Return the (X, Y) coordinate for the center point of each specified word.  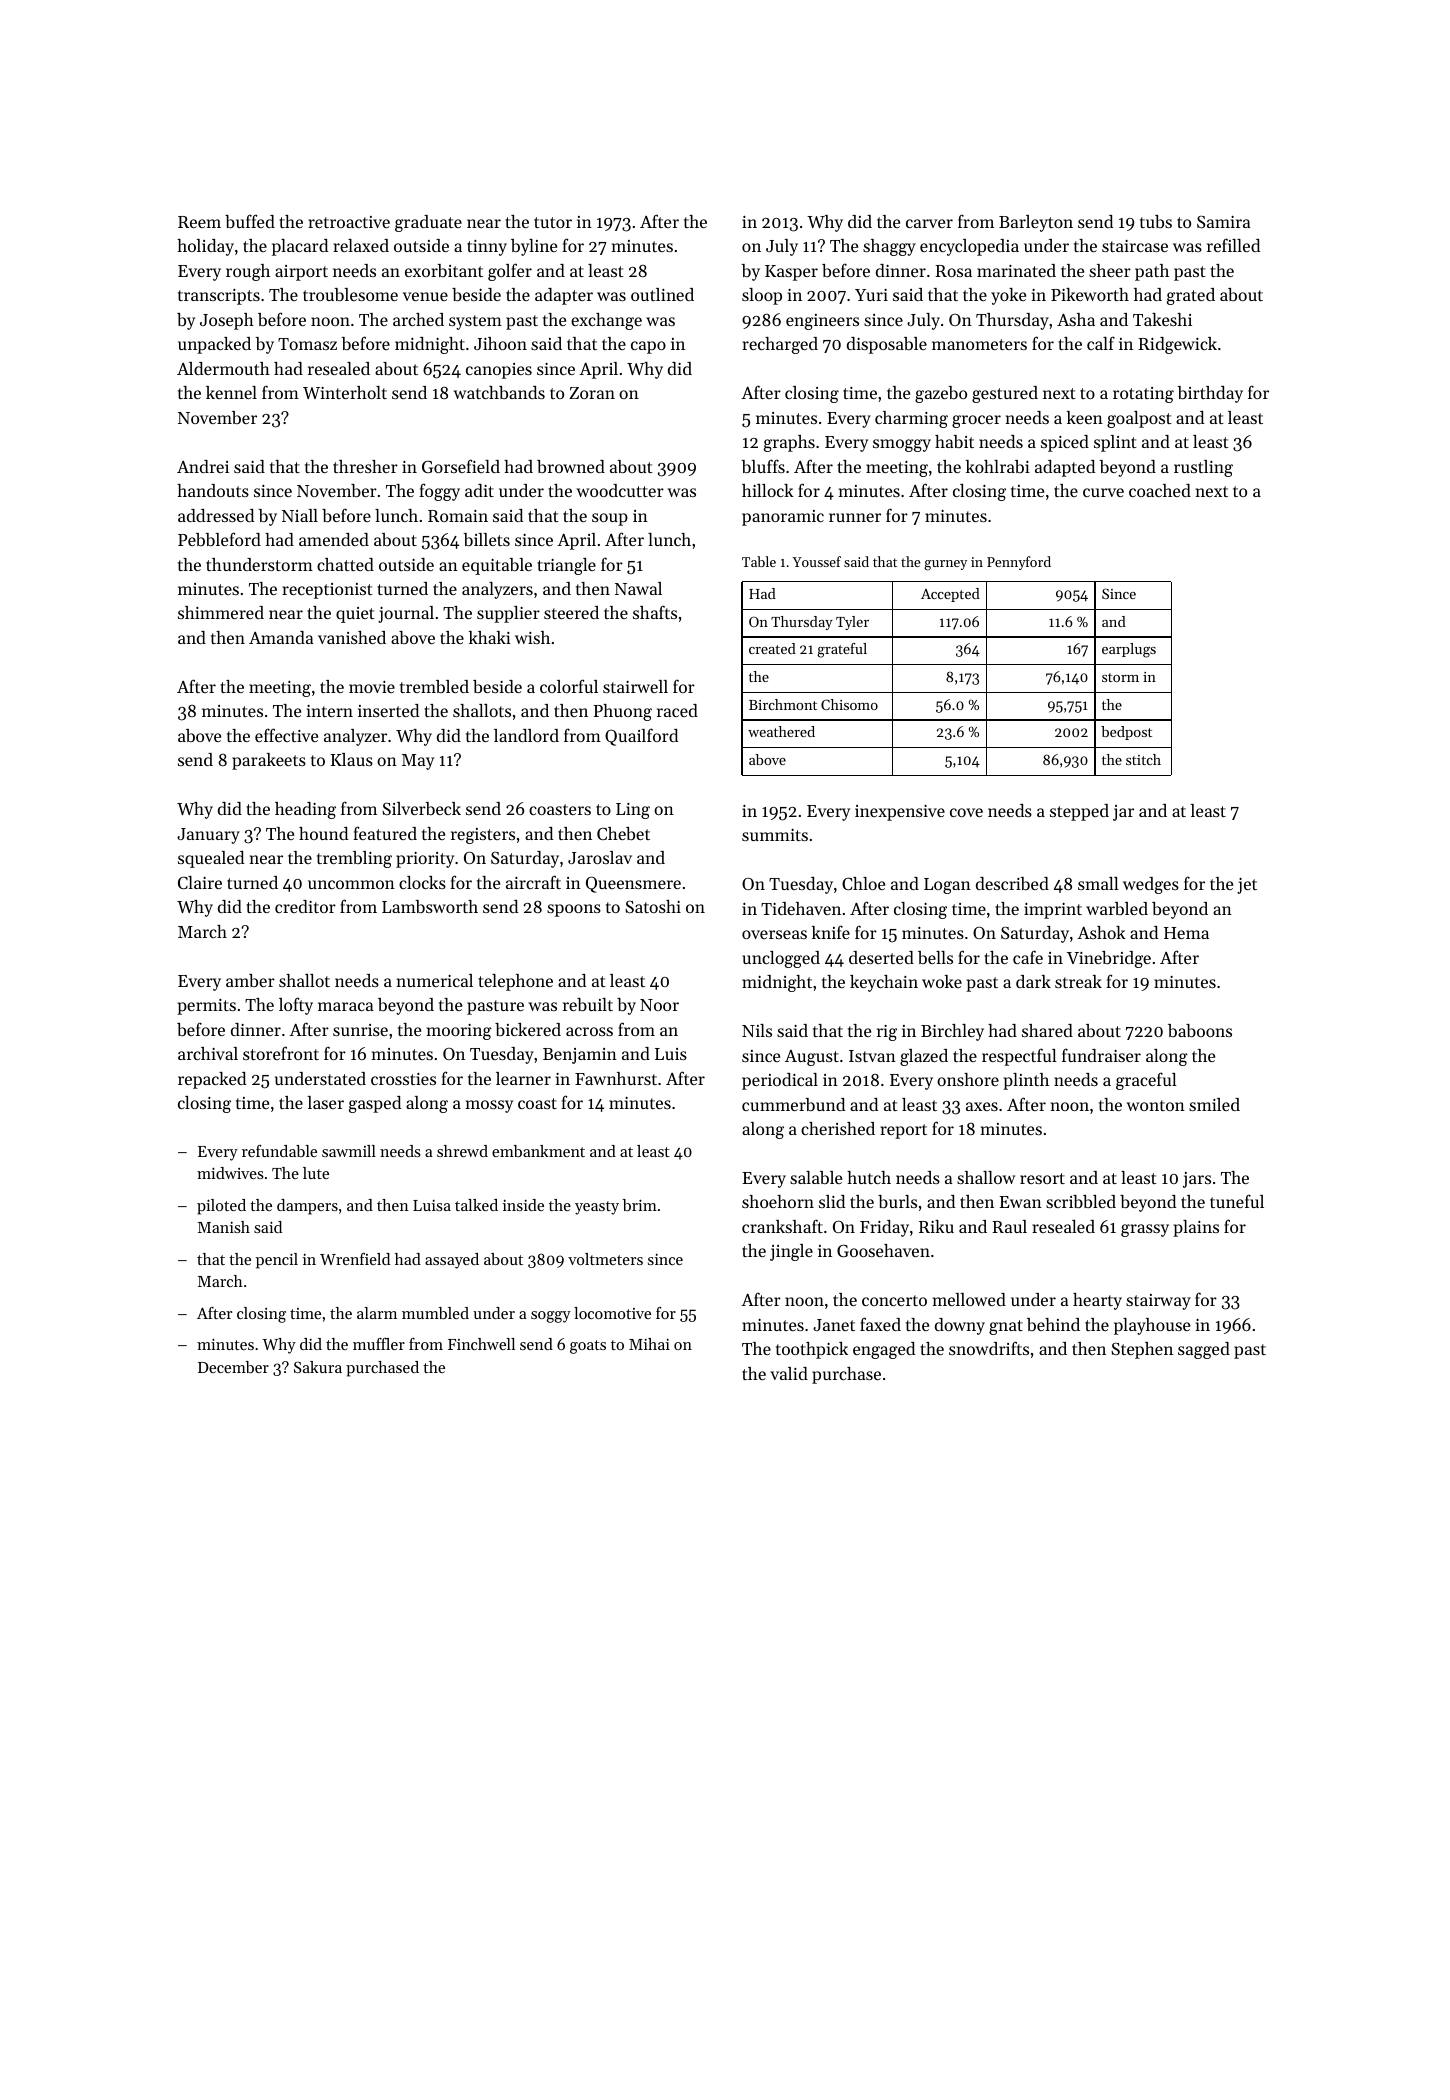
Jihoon (500, 343)
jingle (791, 1252)
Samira (1223, 222)
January (208, 836)
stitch (1143, 759)
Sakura (318, 1367)
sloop (762, 296)
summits (775, 835)
